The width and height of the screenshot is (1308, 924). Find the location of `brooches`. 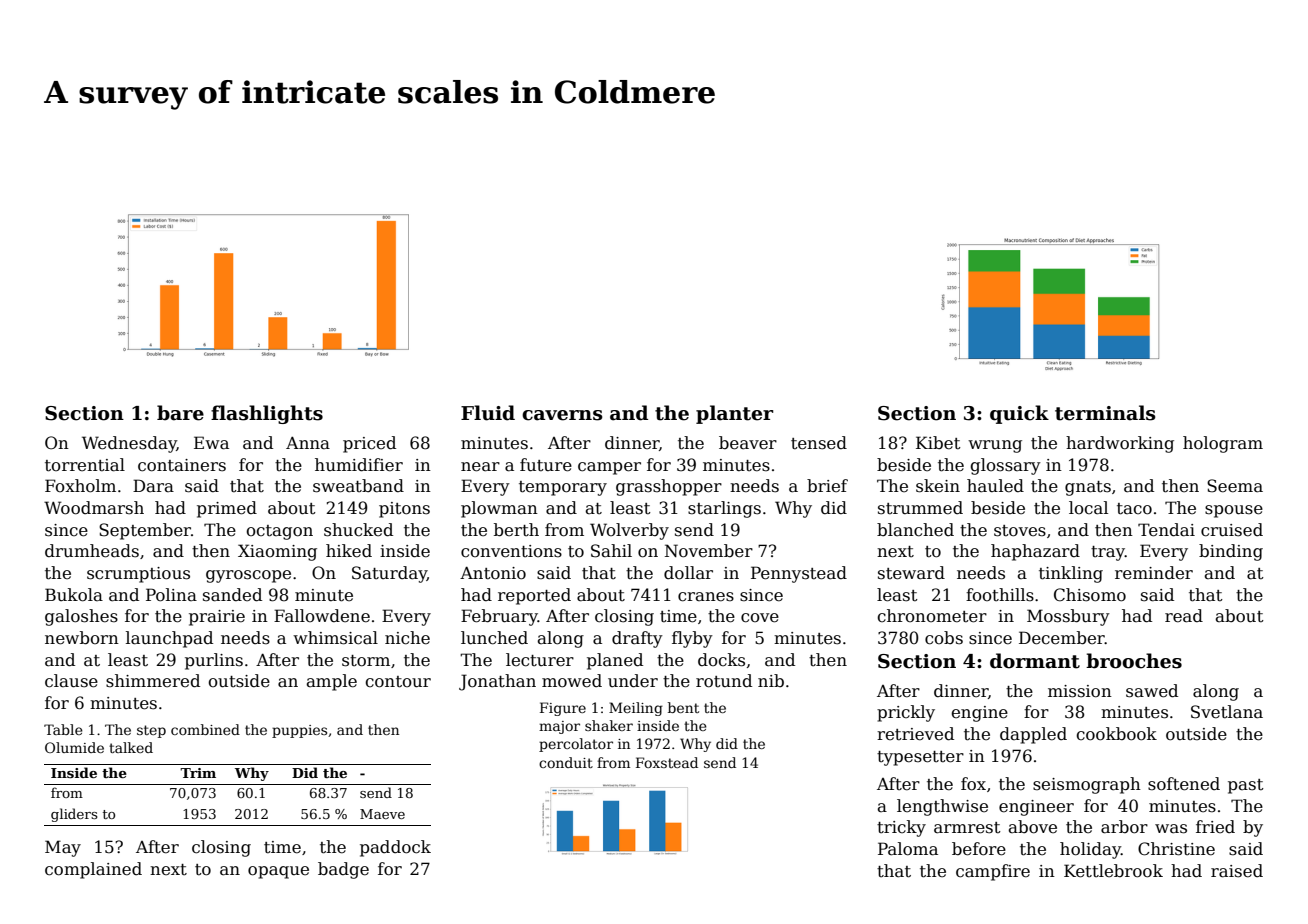

brooches is located at coordinates (1134, 661).
